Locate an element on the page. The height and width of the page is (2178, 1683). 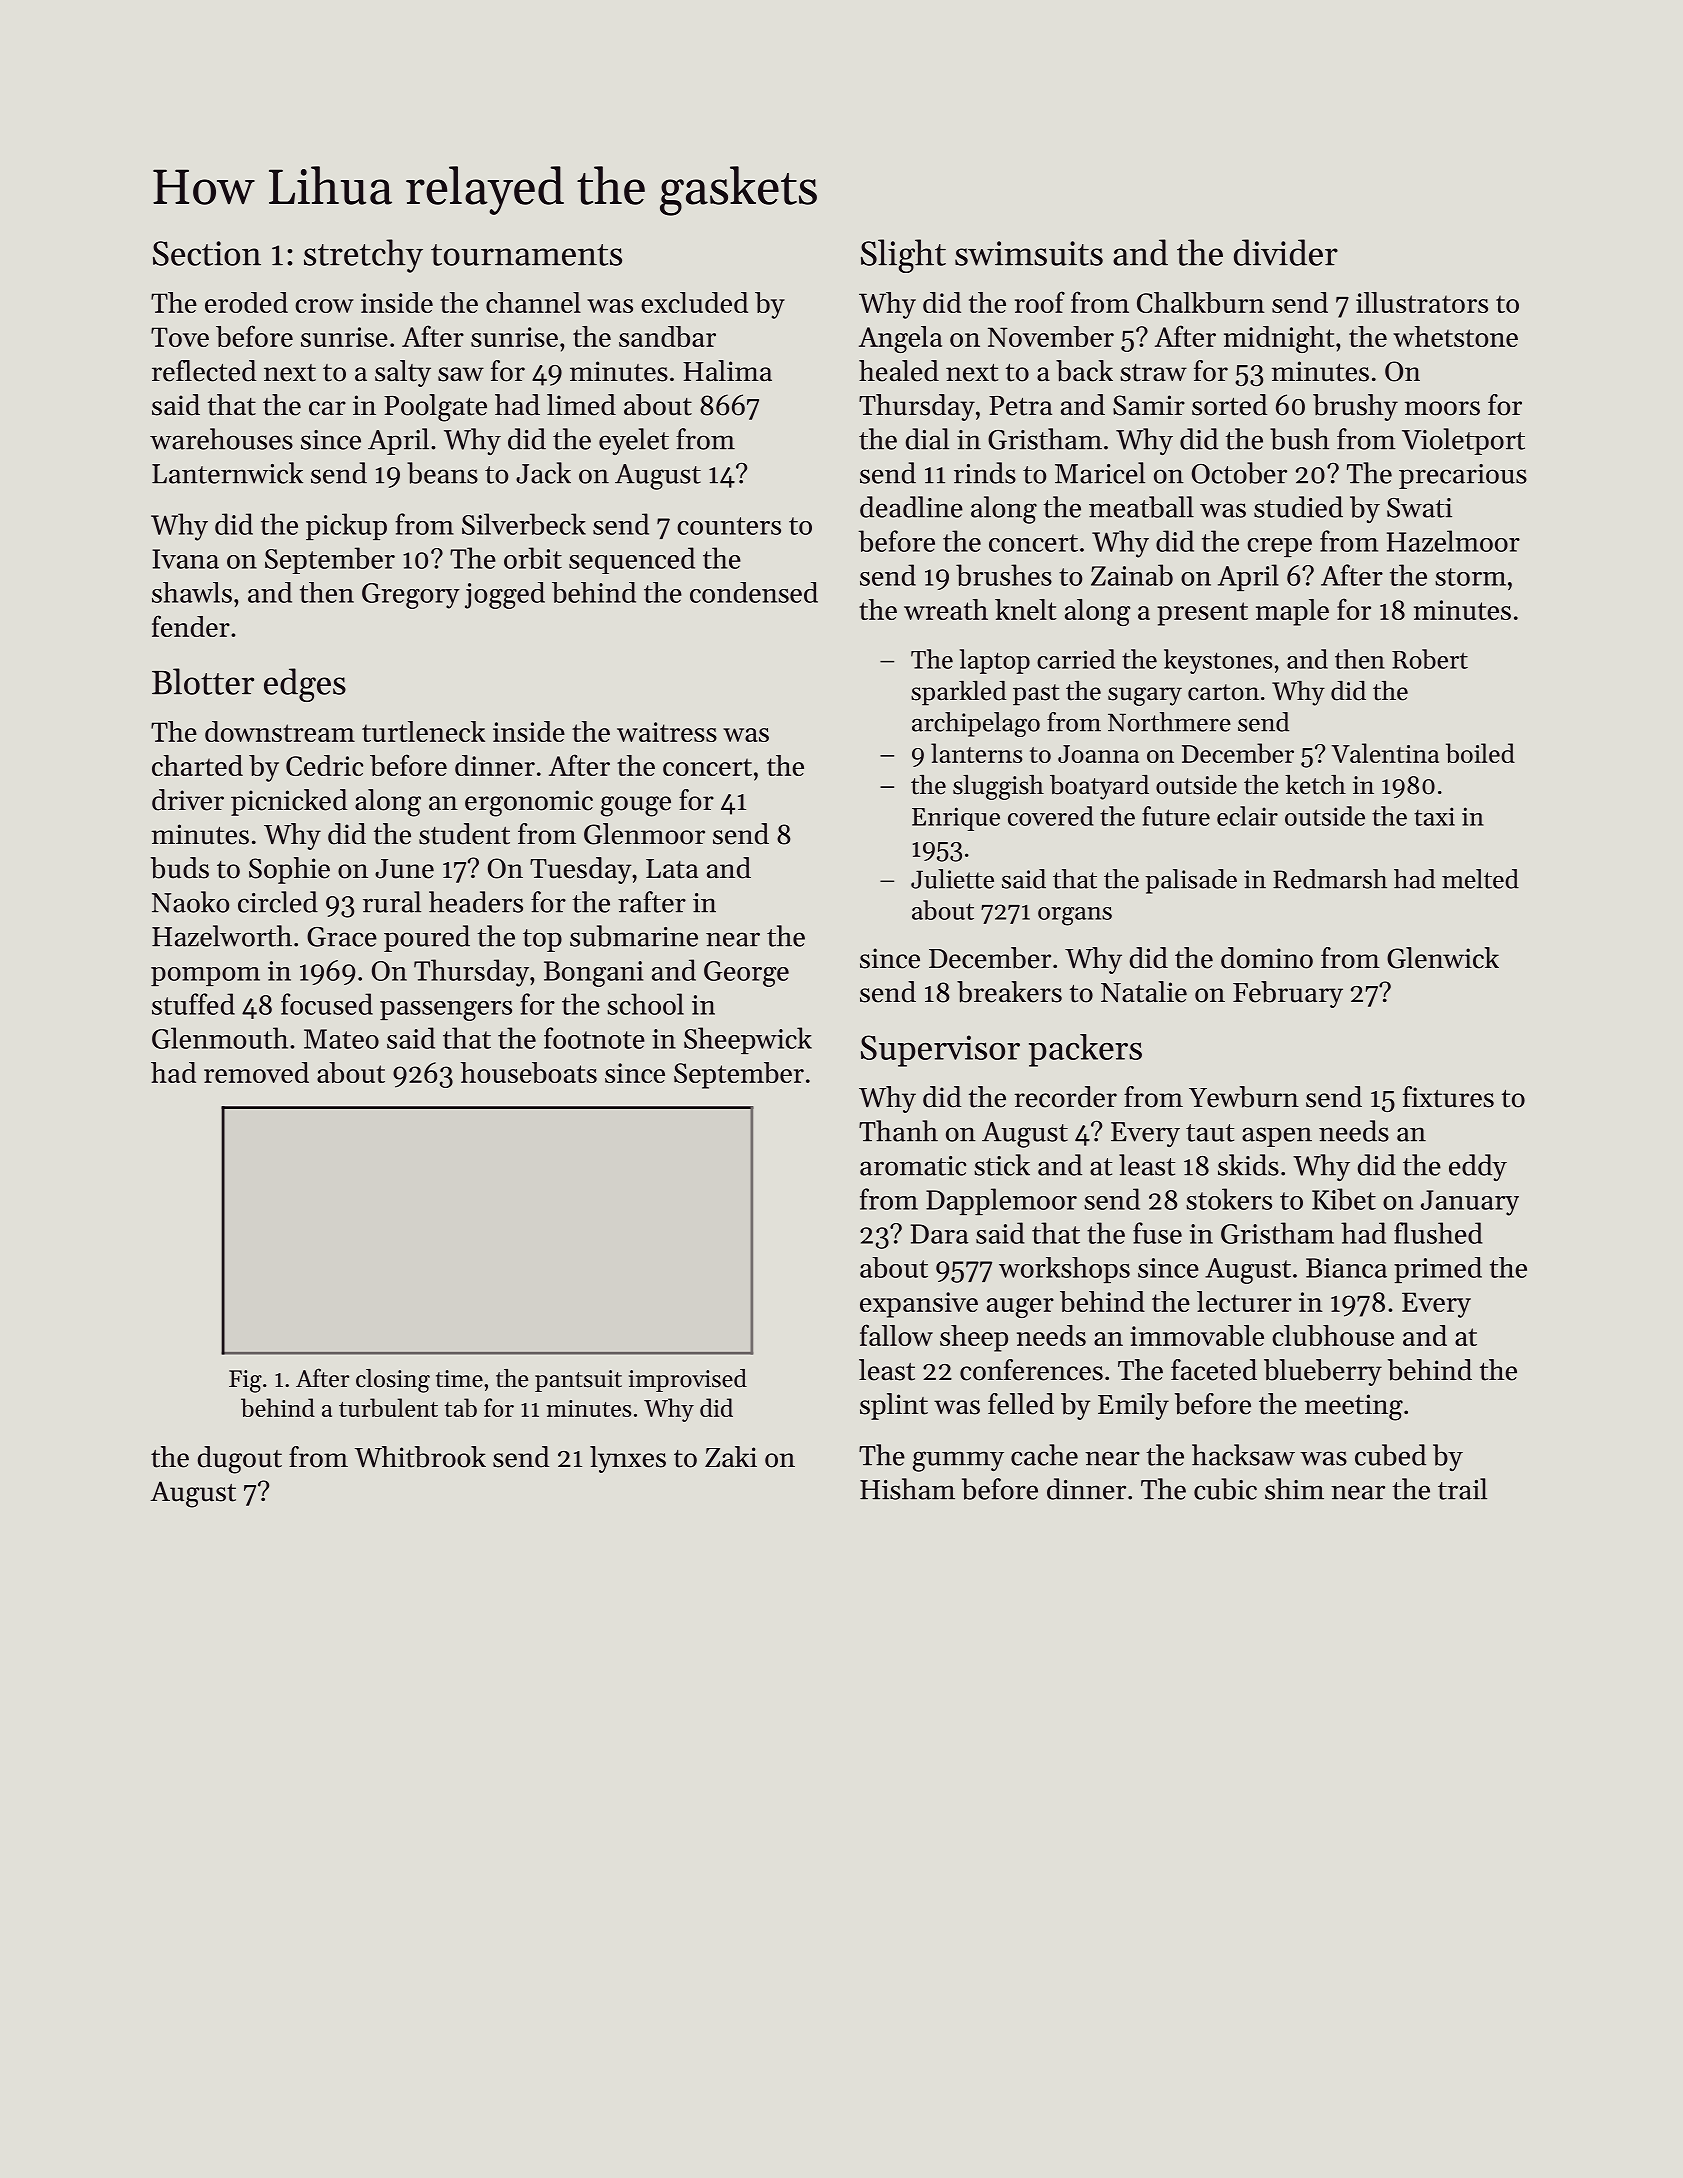
removed is located at coordinates (256, 1072).
